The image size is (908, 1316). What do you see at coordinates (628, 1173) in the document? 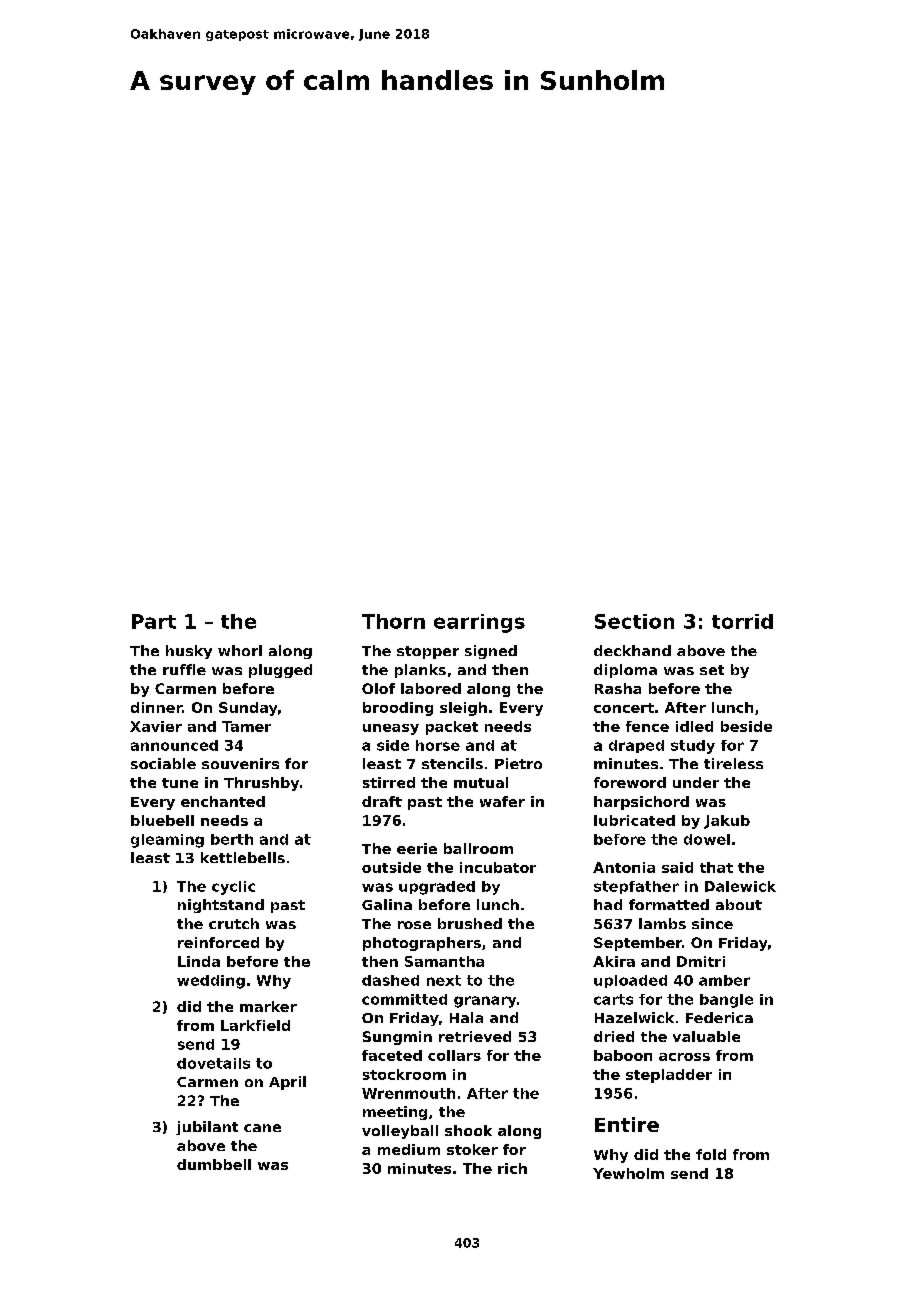
I see `Yewholm` at bounding box center [628, 1173].
